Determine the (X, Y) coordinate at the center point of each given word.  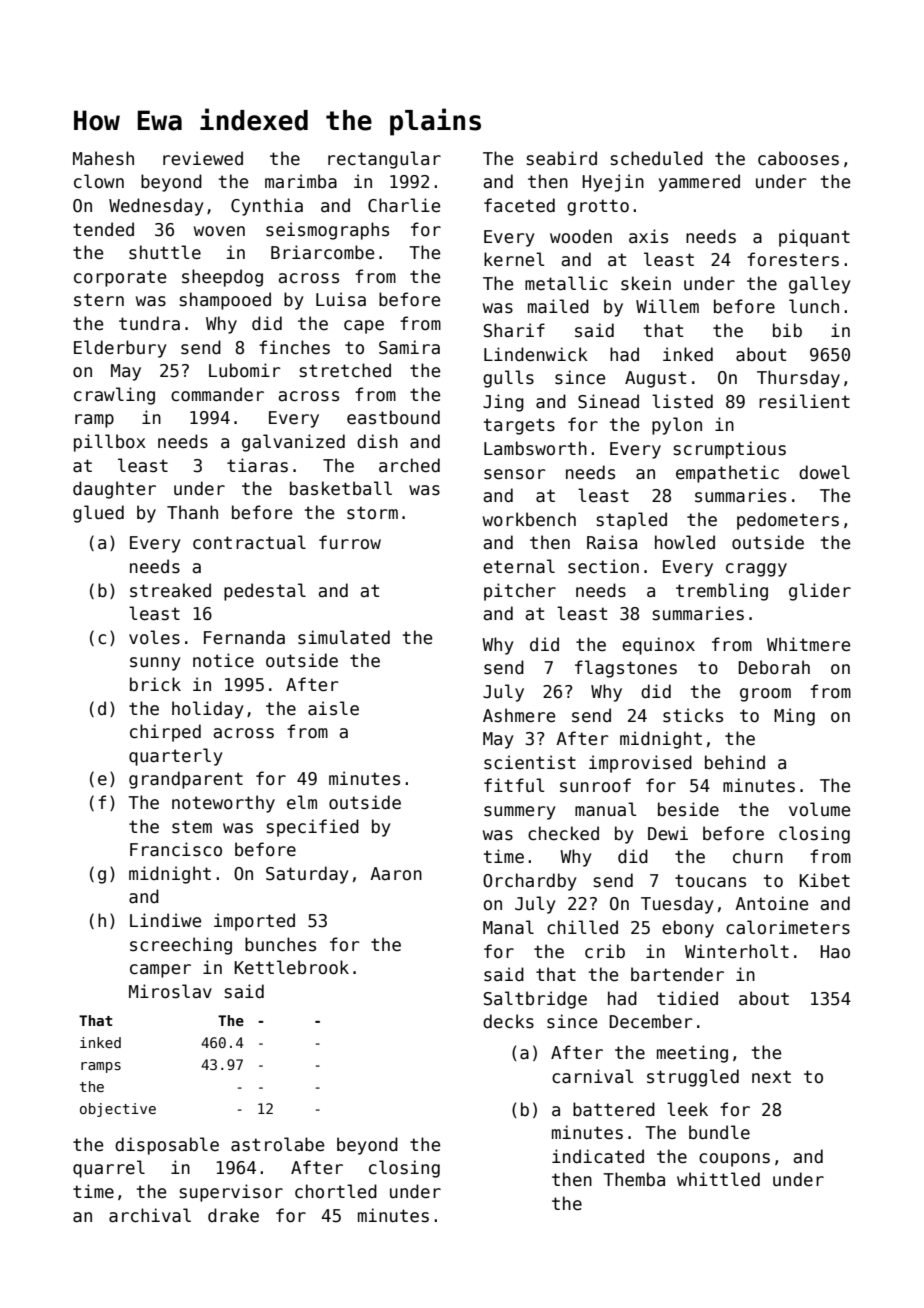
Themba (634, 1179)
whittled (718, 1179)
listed (682, 401)
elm (302, 802)
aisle (333, 708)
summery (519, 813)
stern (99, 300)
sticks (693, 715)
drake (233, 1215)
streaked (170, 590)
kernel (514, 259)
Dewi (668, 833)
